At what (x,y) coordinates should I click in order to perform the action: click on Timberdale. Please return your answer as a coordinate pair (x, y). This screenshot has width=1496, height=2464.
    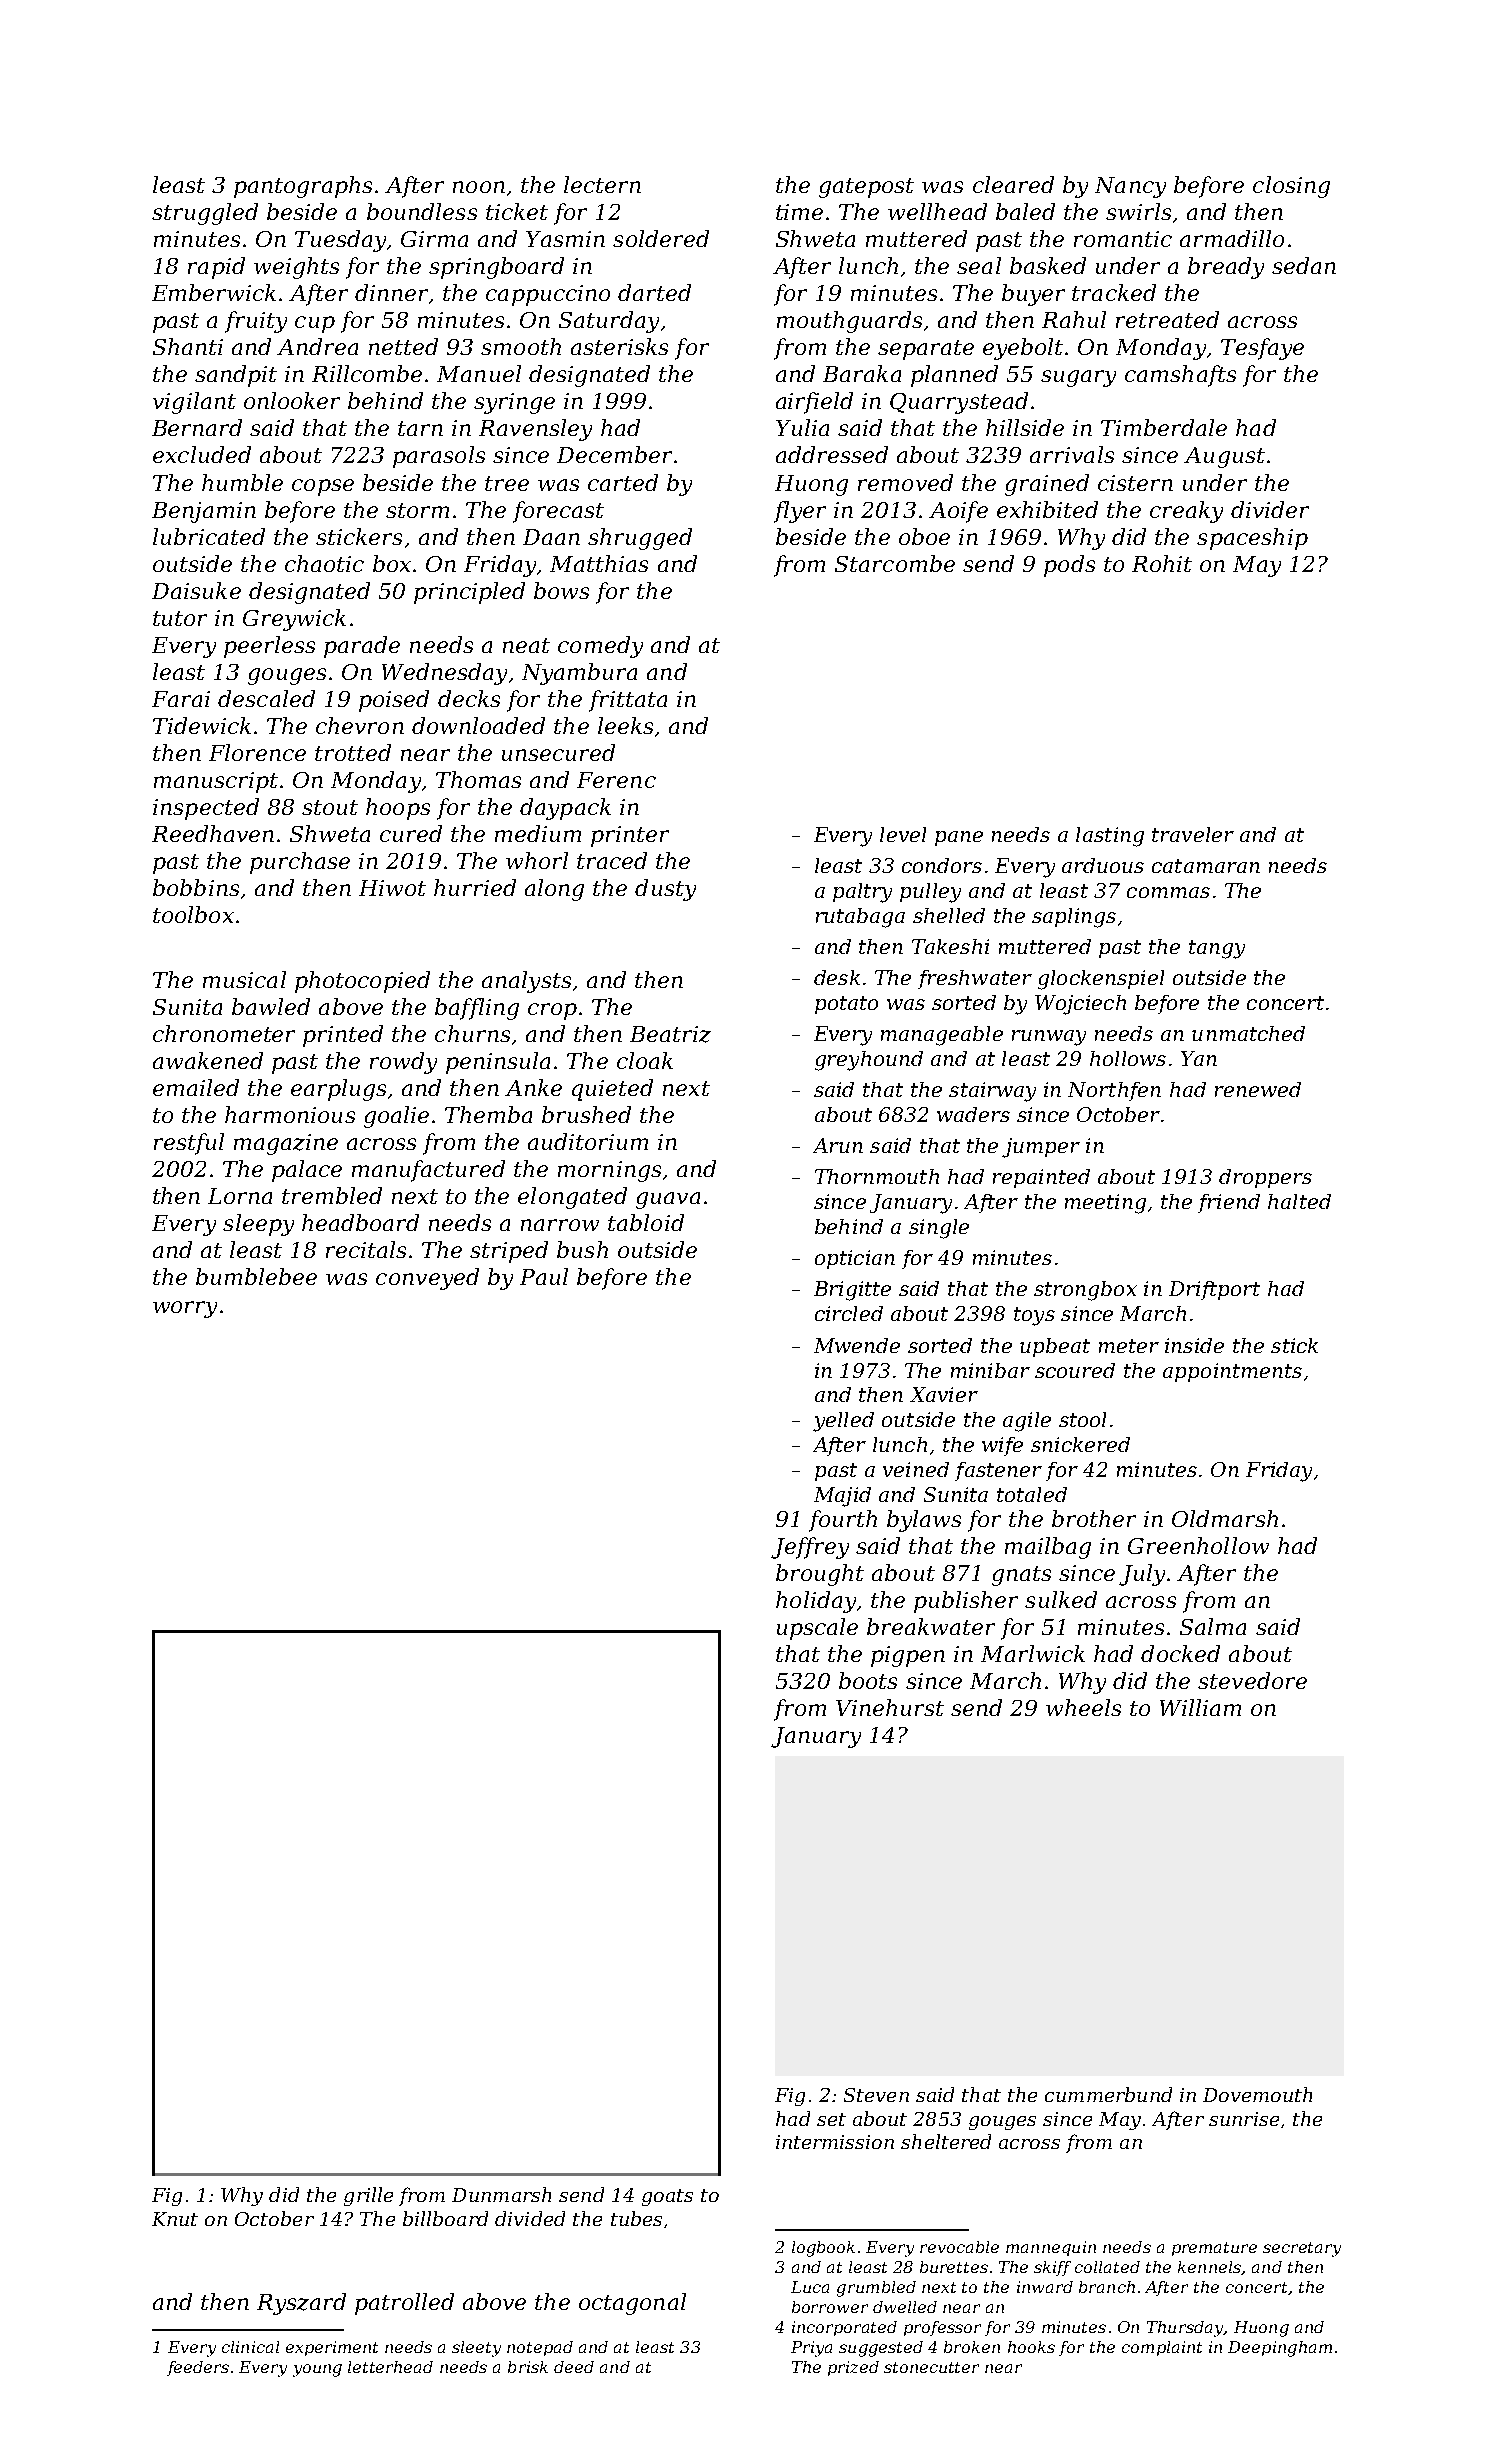
    Looking at the image, I should click on (1164, 427).
